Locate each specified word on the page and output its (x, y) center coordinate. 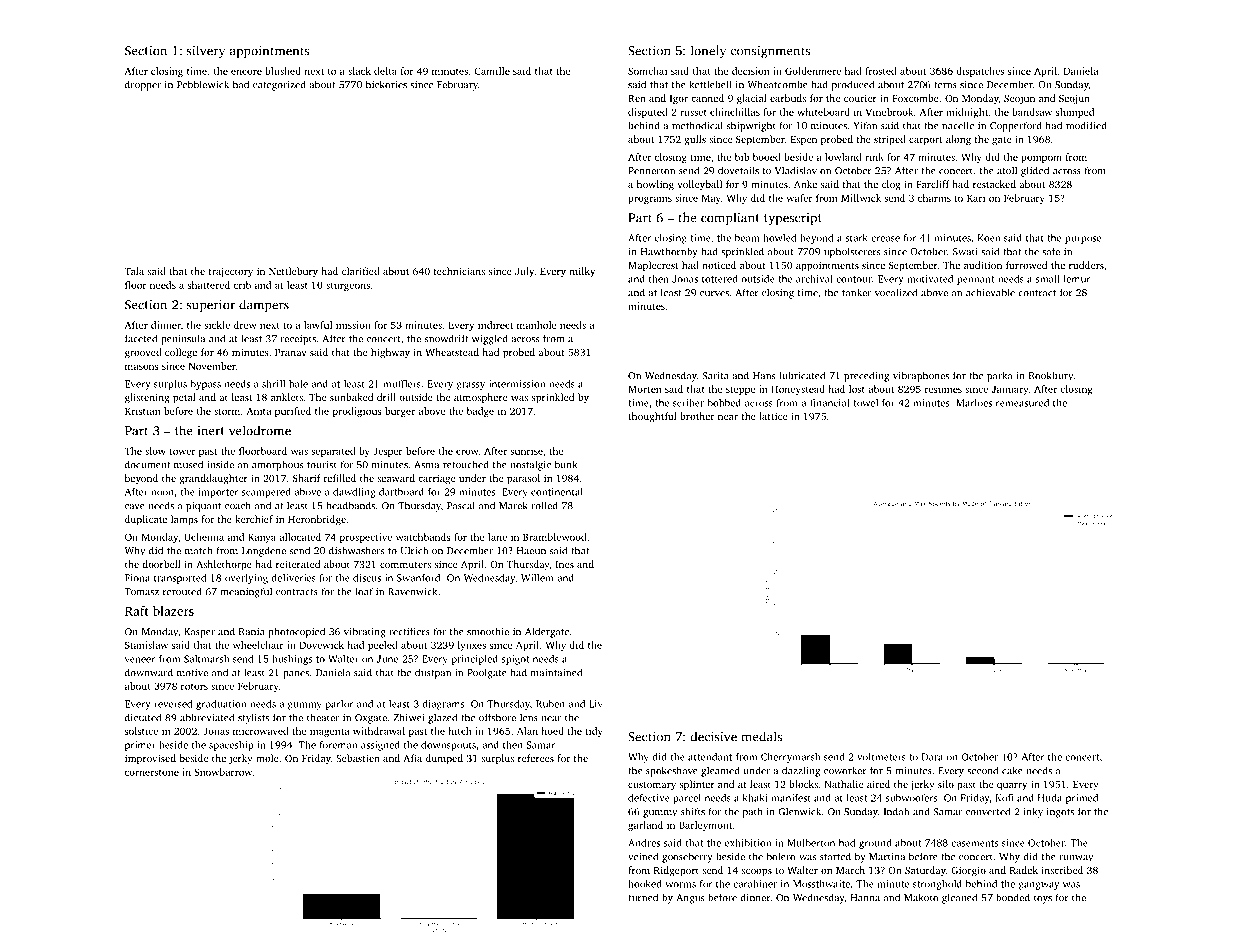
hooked (645, 884)
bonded (1013, 897)
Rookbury (1051, 376)
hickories (386, 84)
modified (1086, 125)
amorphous (277, 465)
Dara (932, 757)
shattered (209, 285)
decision (750, 71)
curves (714, 294)
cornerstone (152, 772)
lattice (773, 416)
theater (323, 717)
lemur (1077, 279)
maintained (556, 672)
